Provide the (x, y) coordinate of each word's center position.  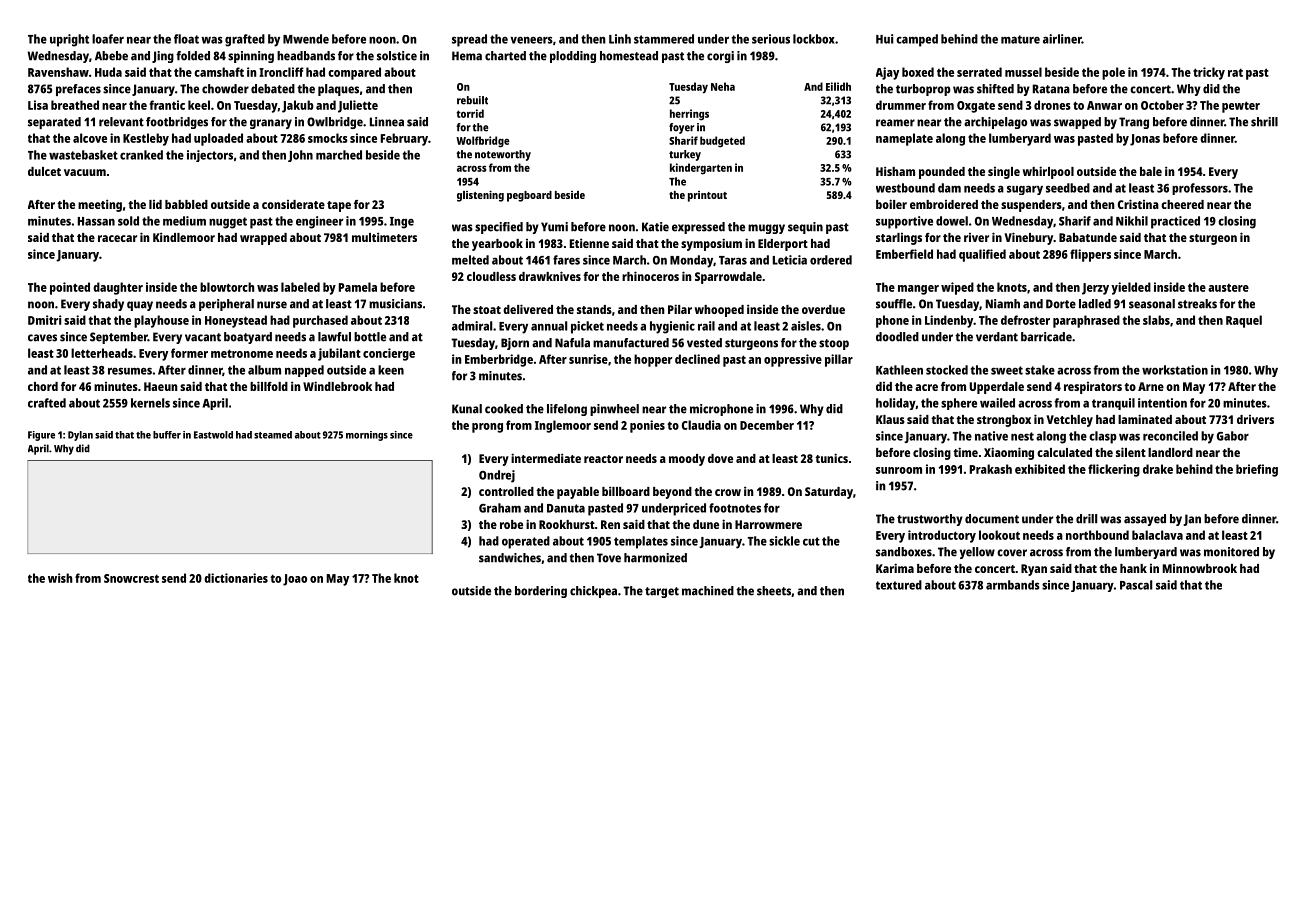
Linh (620, 39)
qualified (982, 255)
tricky (1209, 73)
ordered (831, 260)
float (186, 39)
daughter (118, 288)
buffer (167, 435)
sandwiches (510, 558)
